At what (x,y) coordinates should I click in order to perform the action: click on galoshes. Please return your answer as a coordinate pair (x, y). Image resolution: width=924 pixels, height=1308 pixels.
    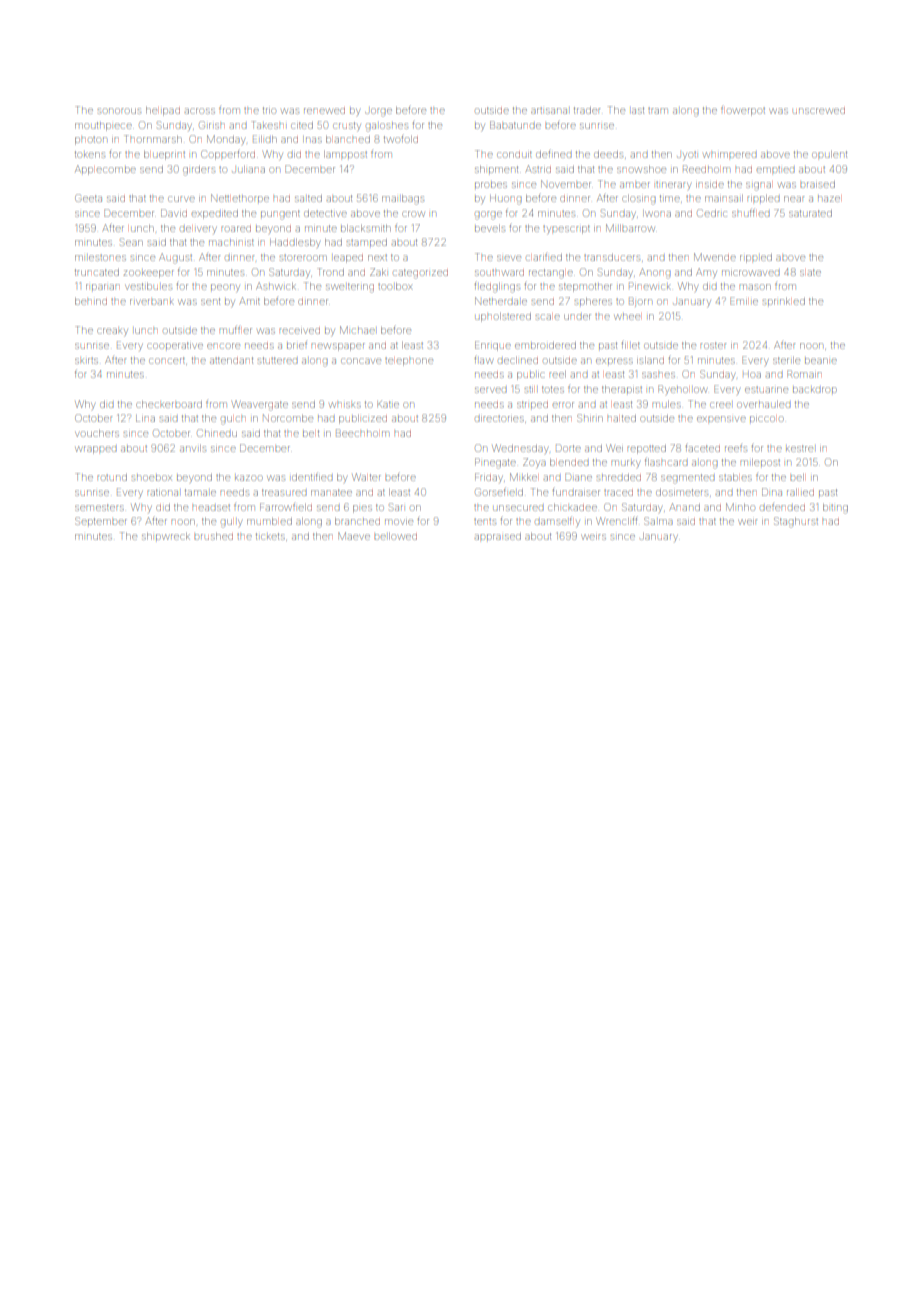
    Looking at the image, I should click on (387, 127).
